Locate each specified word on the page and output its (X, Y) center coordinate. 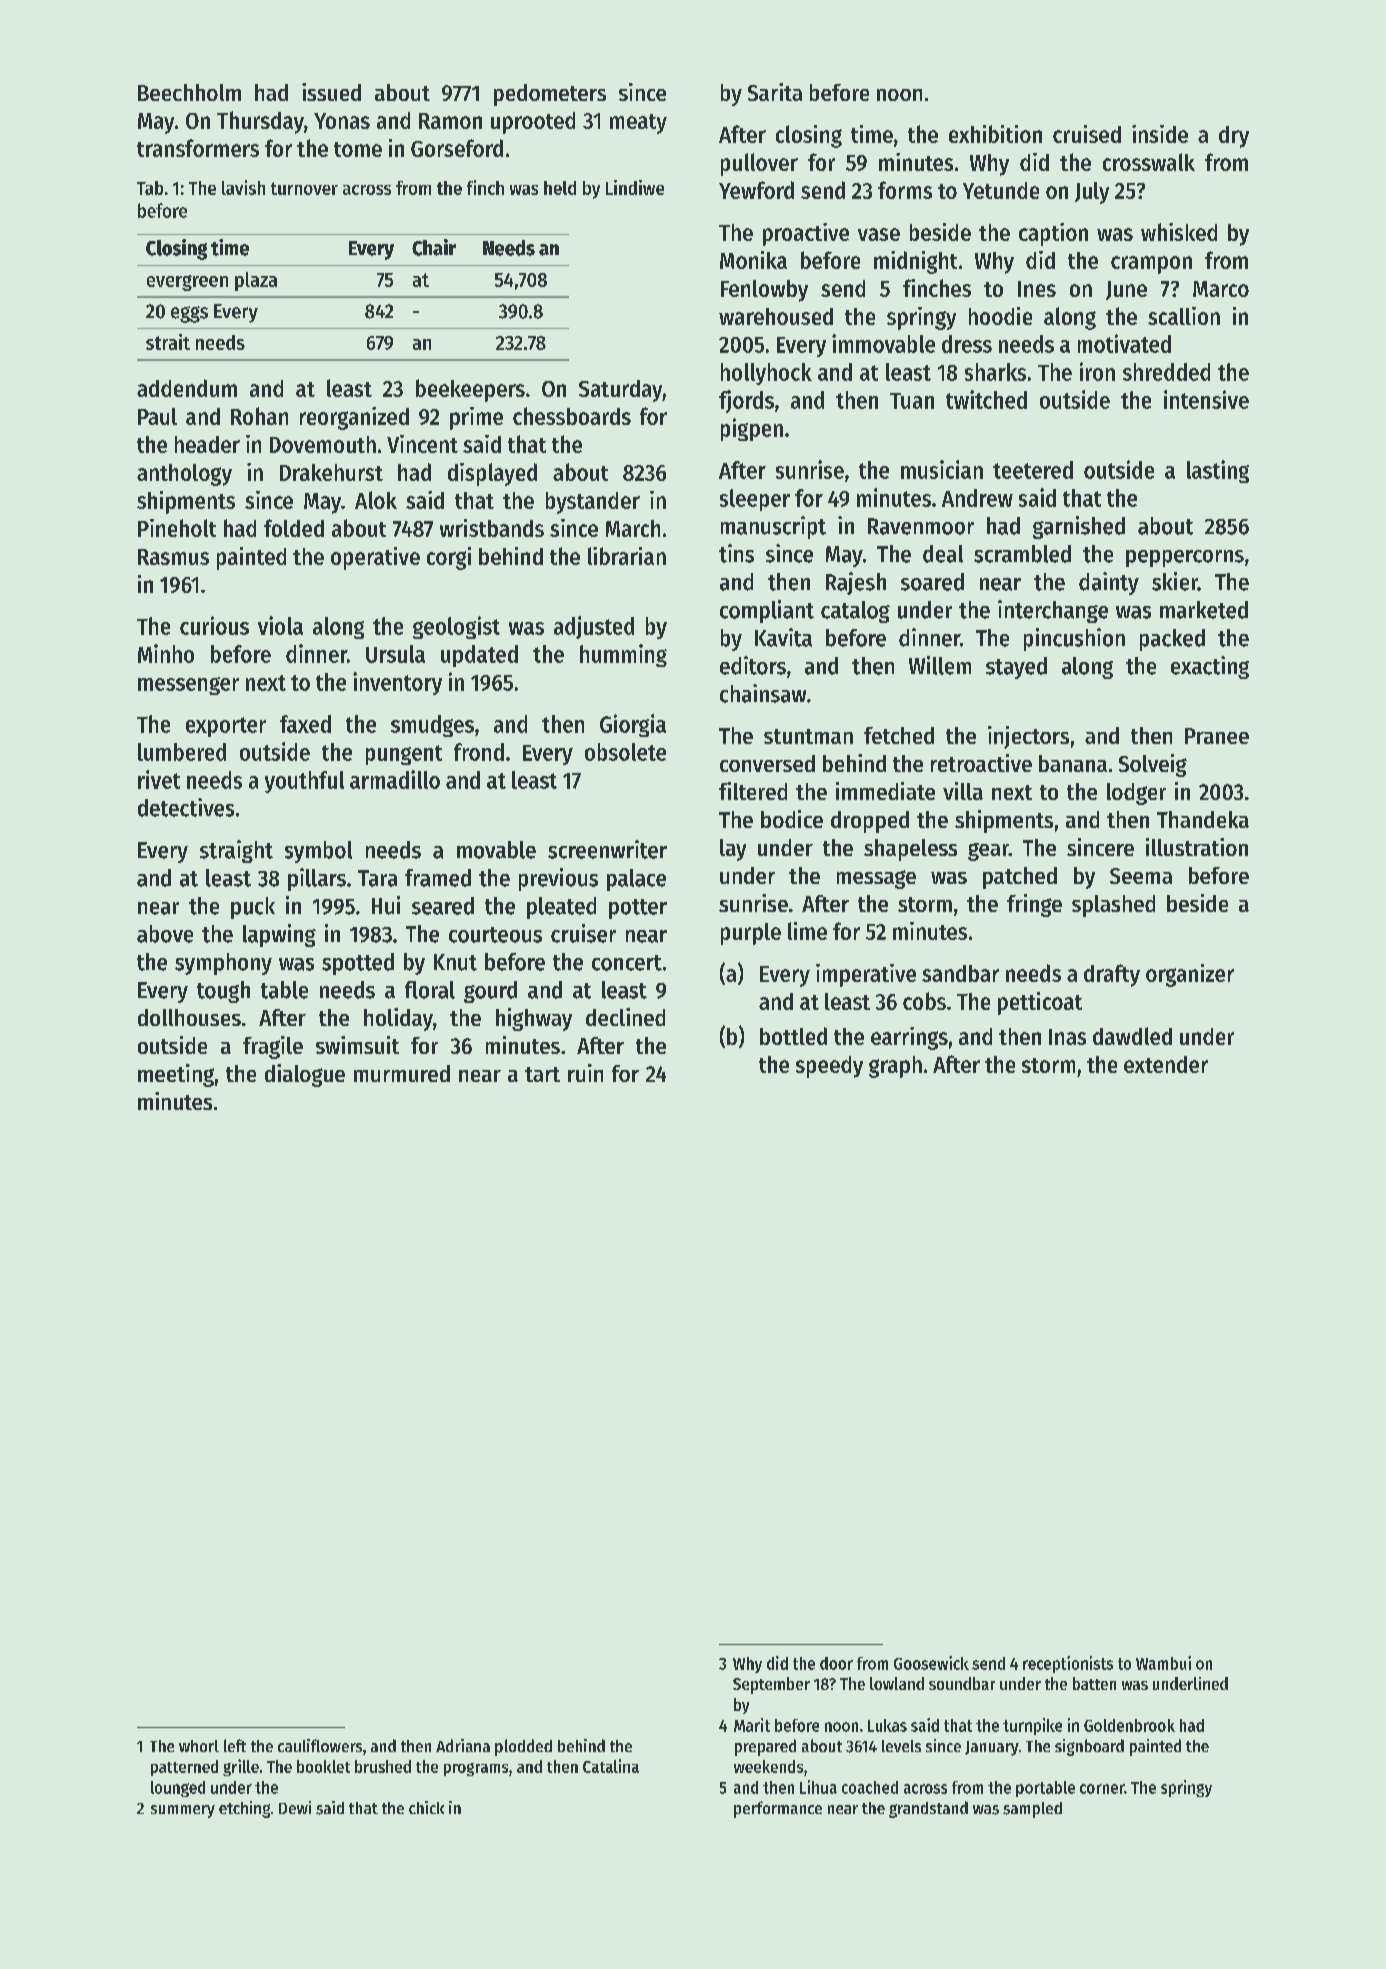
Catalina (611, 1766)
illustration (1197, 847)
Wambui (1163, 1663)
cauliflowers (320, 1745)
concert (627, 963)
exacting (1210, 667)
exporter (226, 727)
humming (623, 655)
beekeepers (470, 390)
